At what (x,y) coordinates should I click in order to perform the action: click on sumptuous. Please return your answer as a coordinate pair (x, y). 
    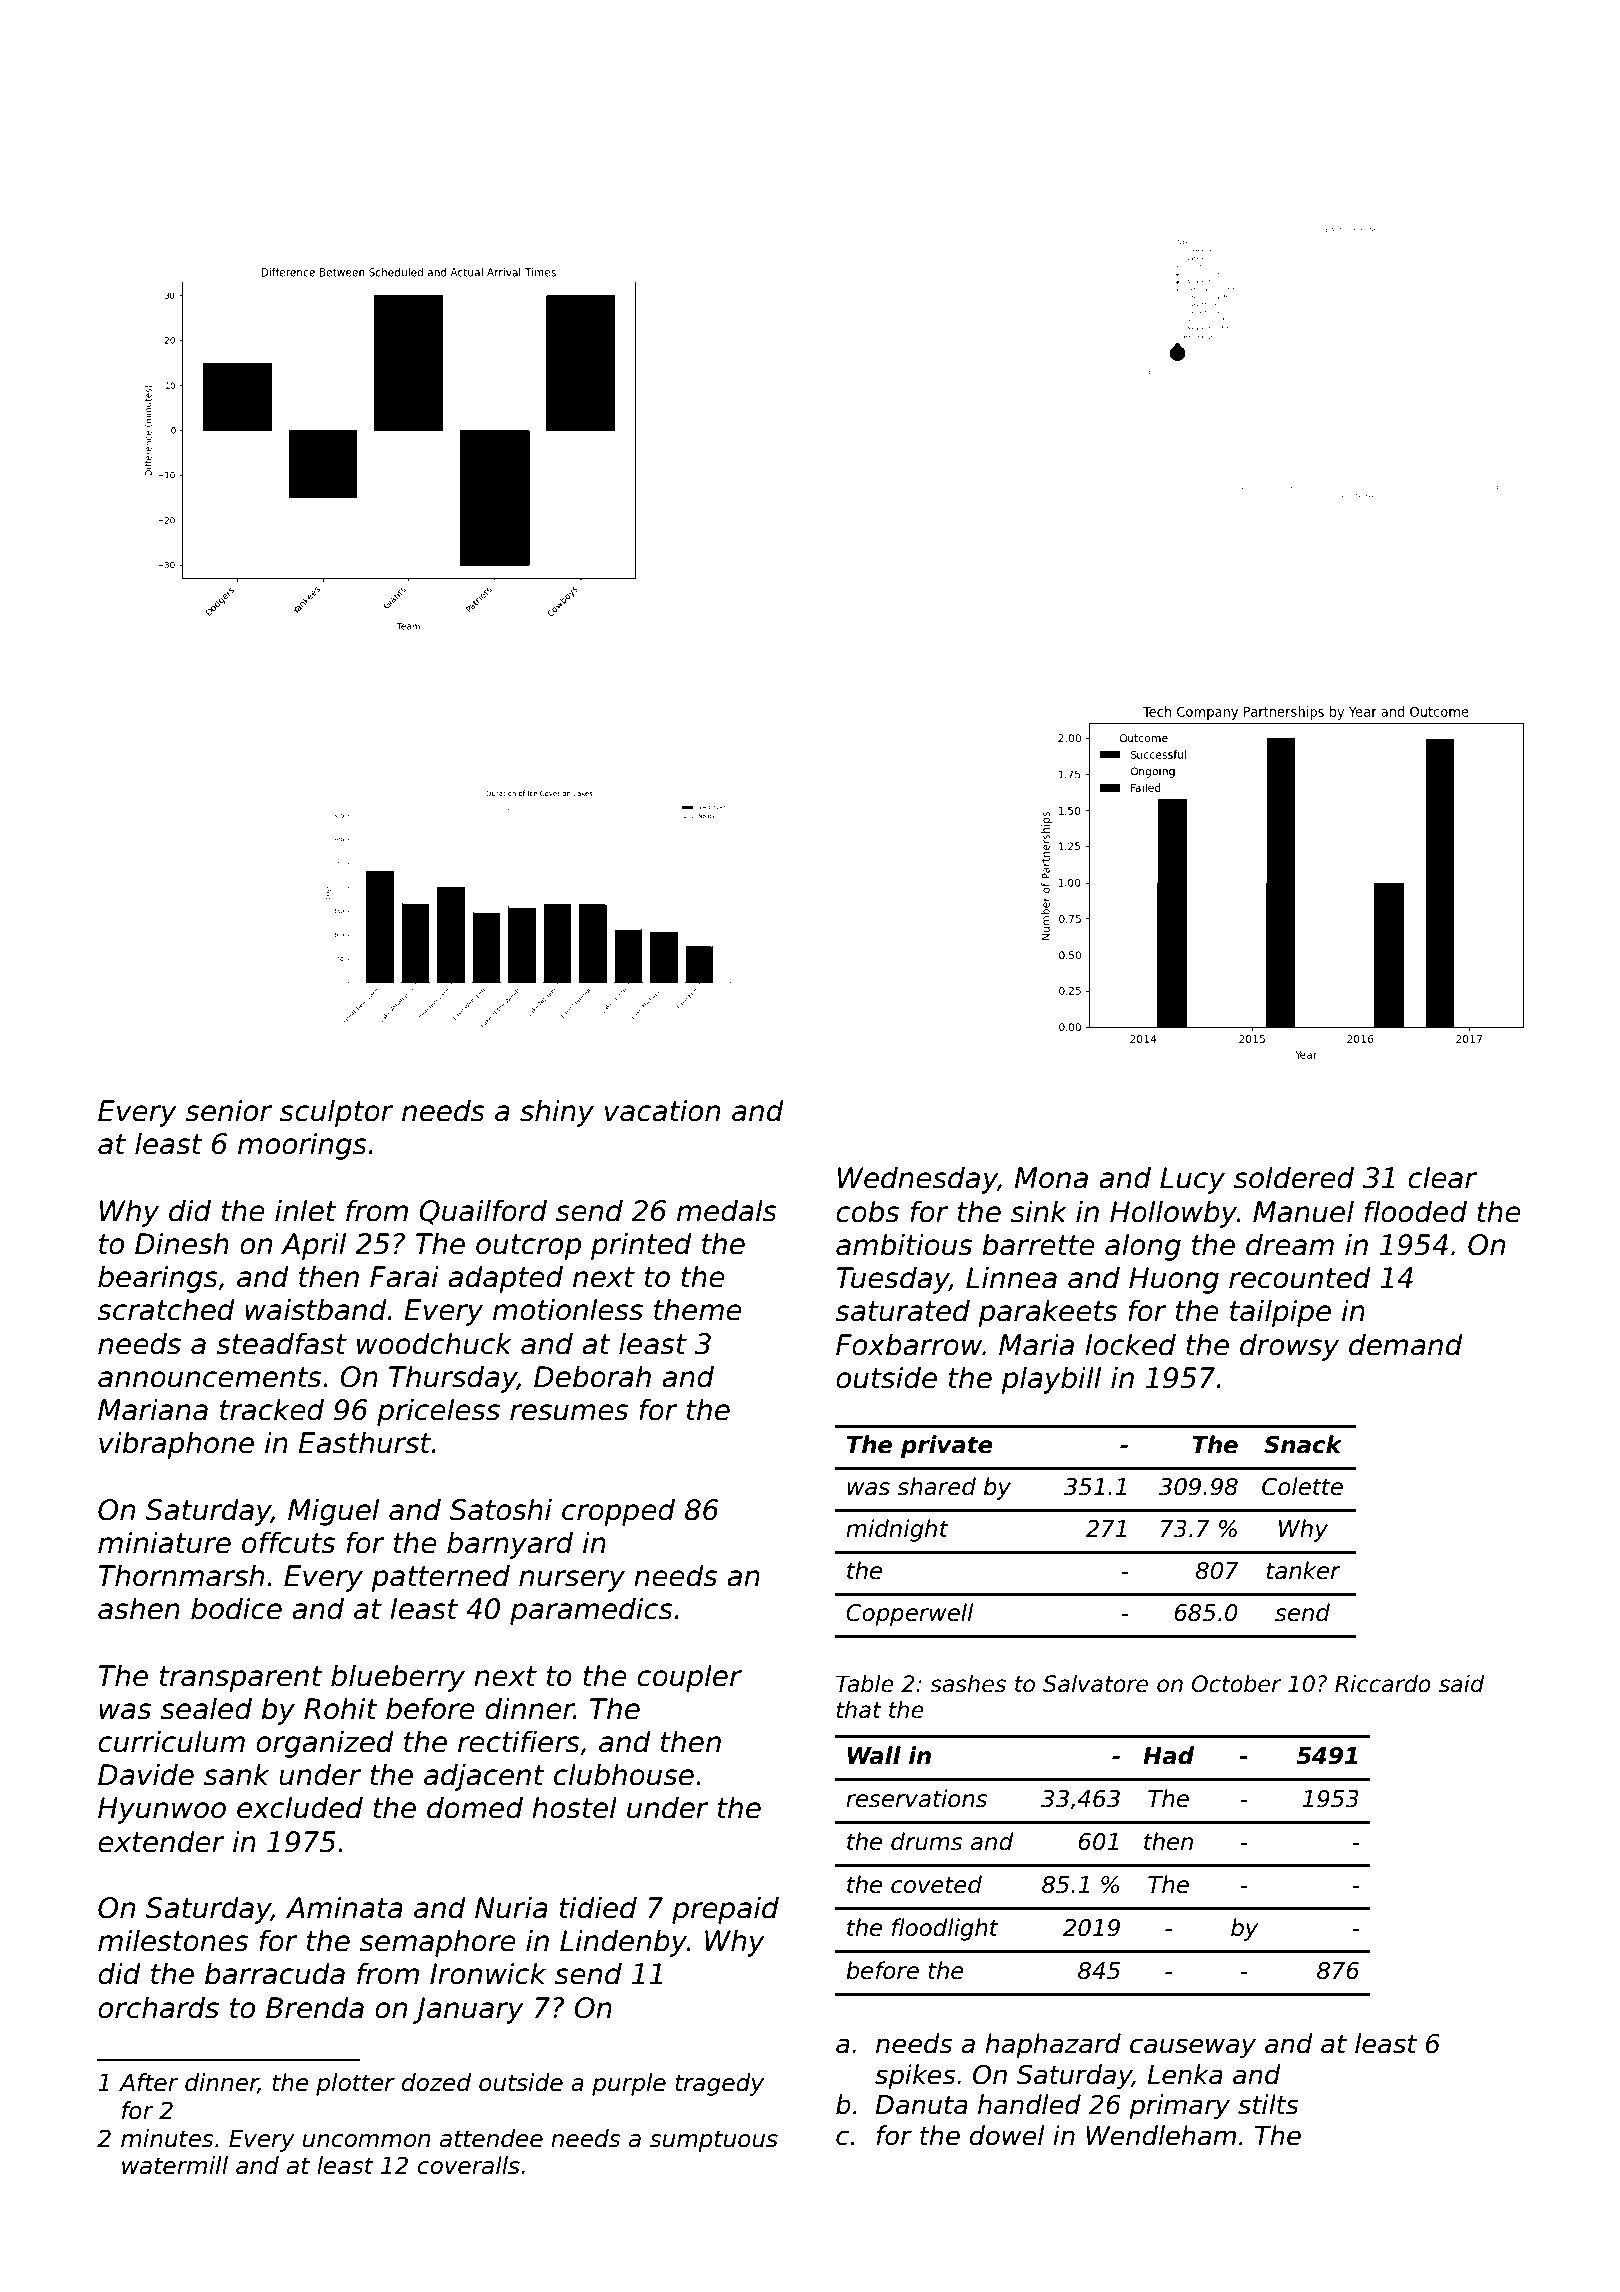
    Looking at the image, I should click on (714, 2141).
